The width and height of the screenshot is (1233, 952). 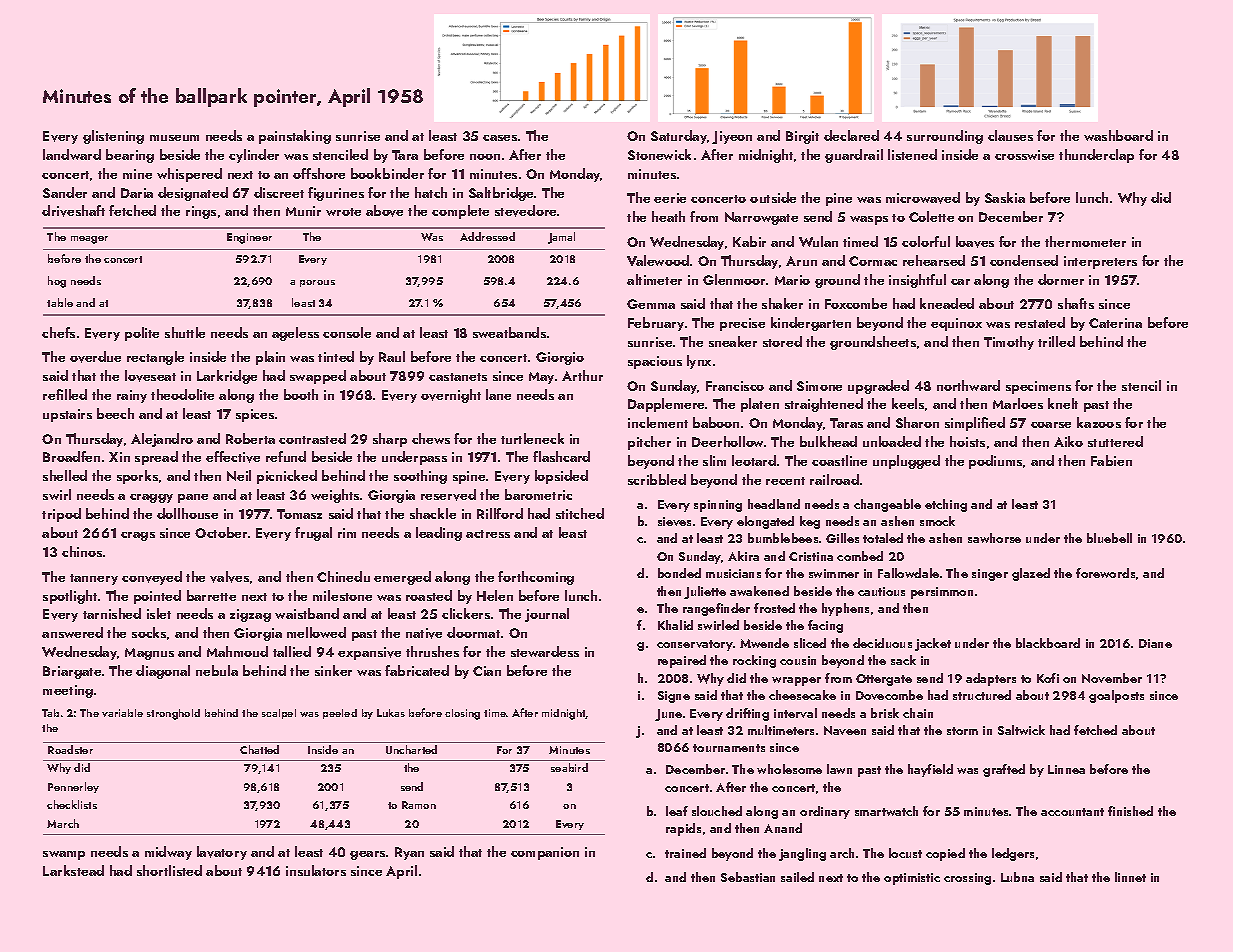 What do you see at coordinates (173, 714) in the screenshot?
I see `stronghold` at bounding box center [173, 714].
